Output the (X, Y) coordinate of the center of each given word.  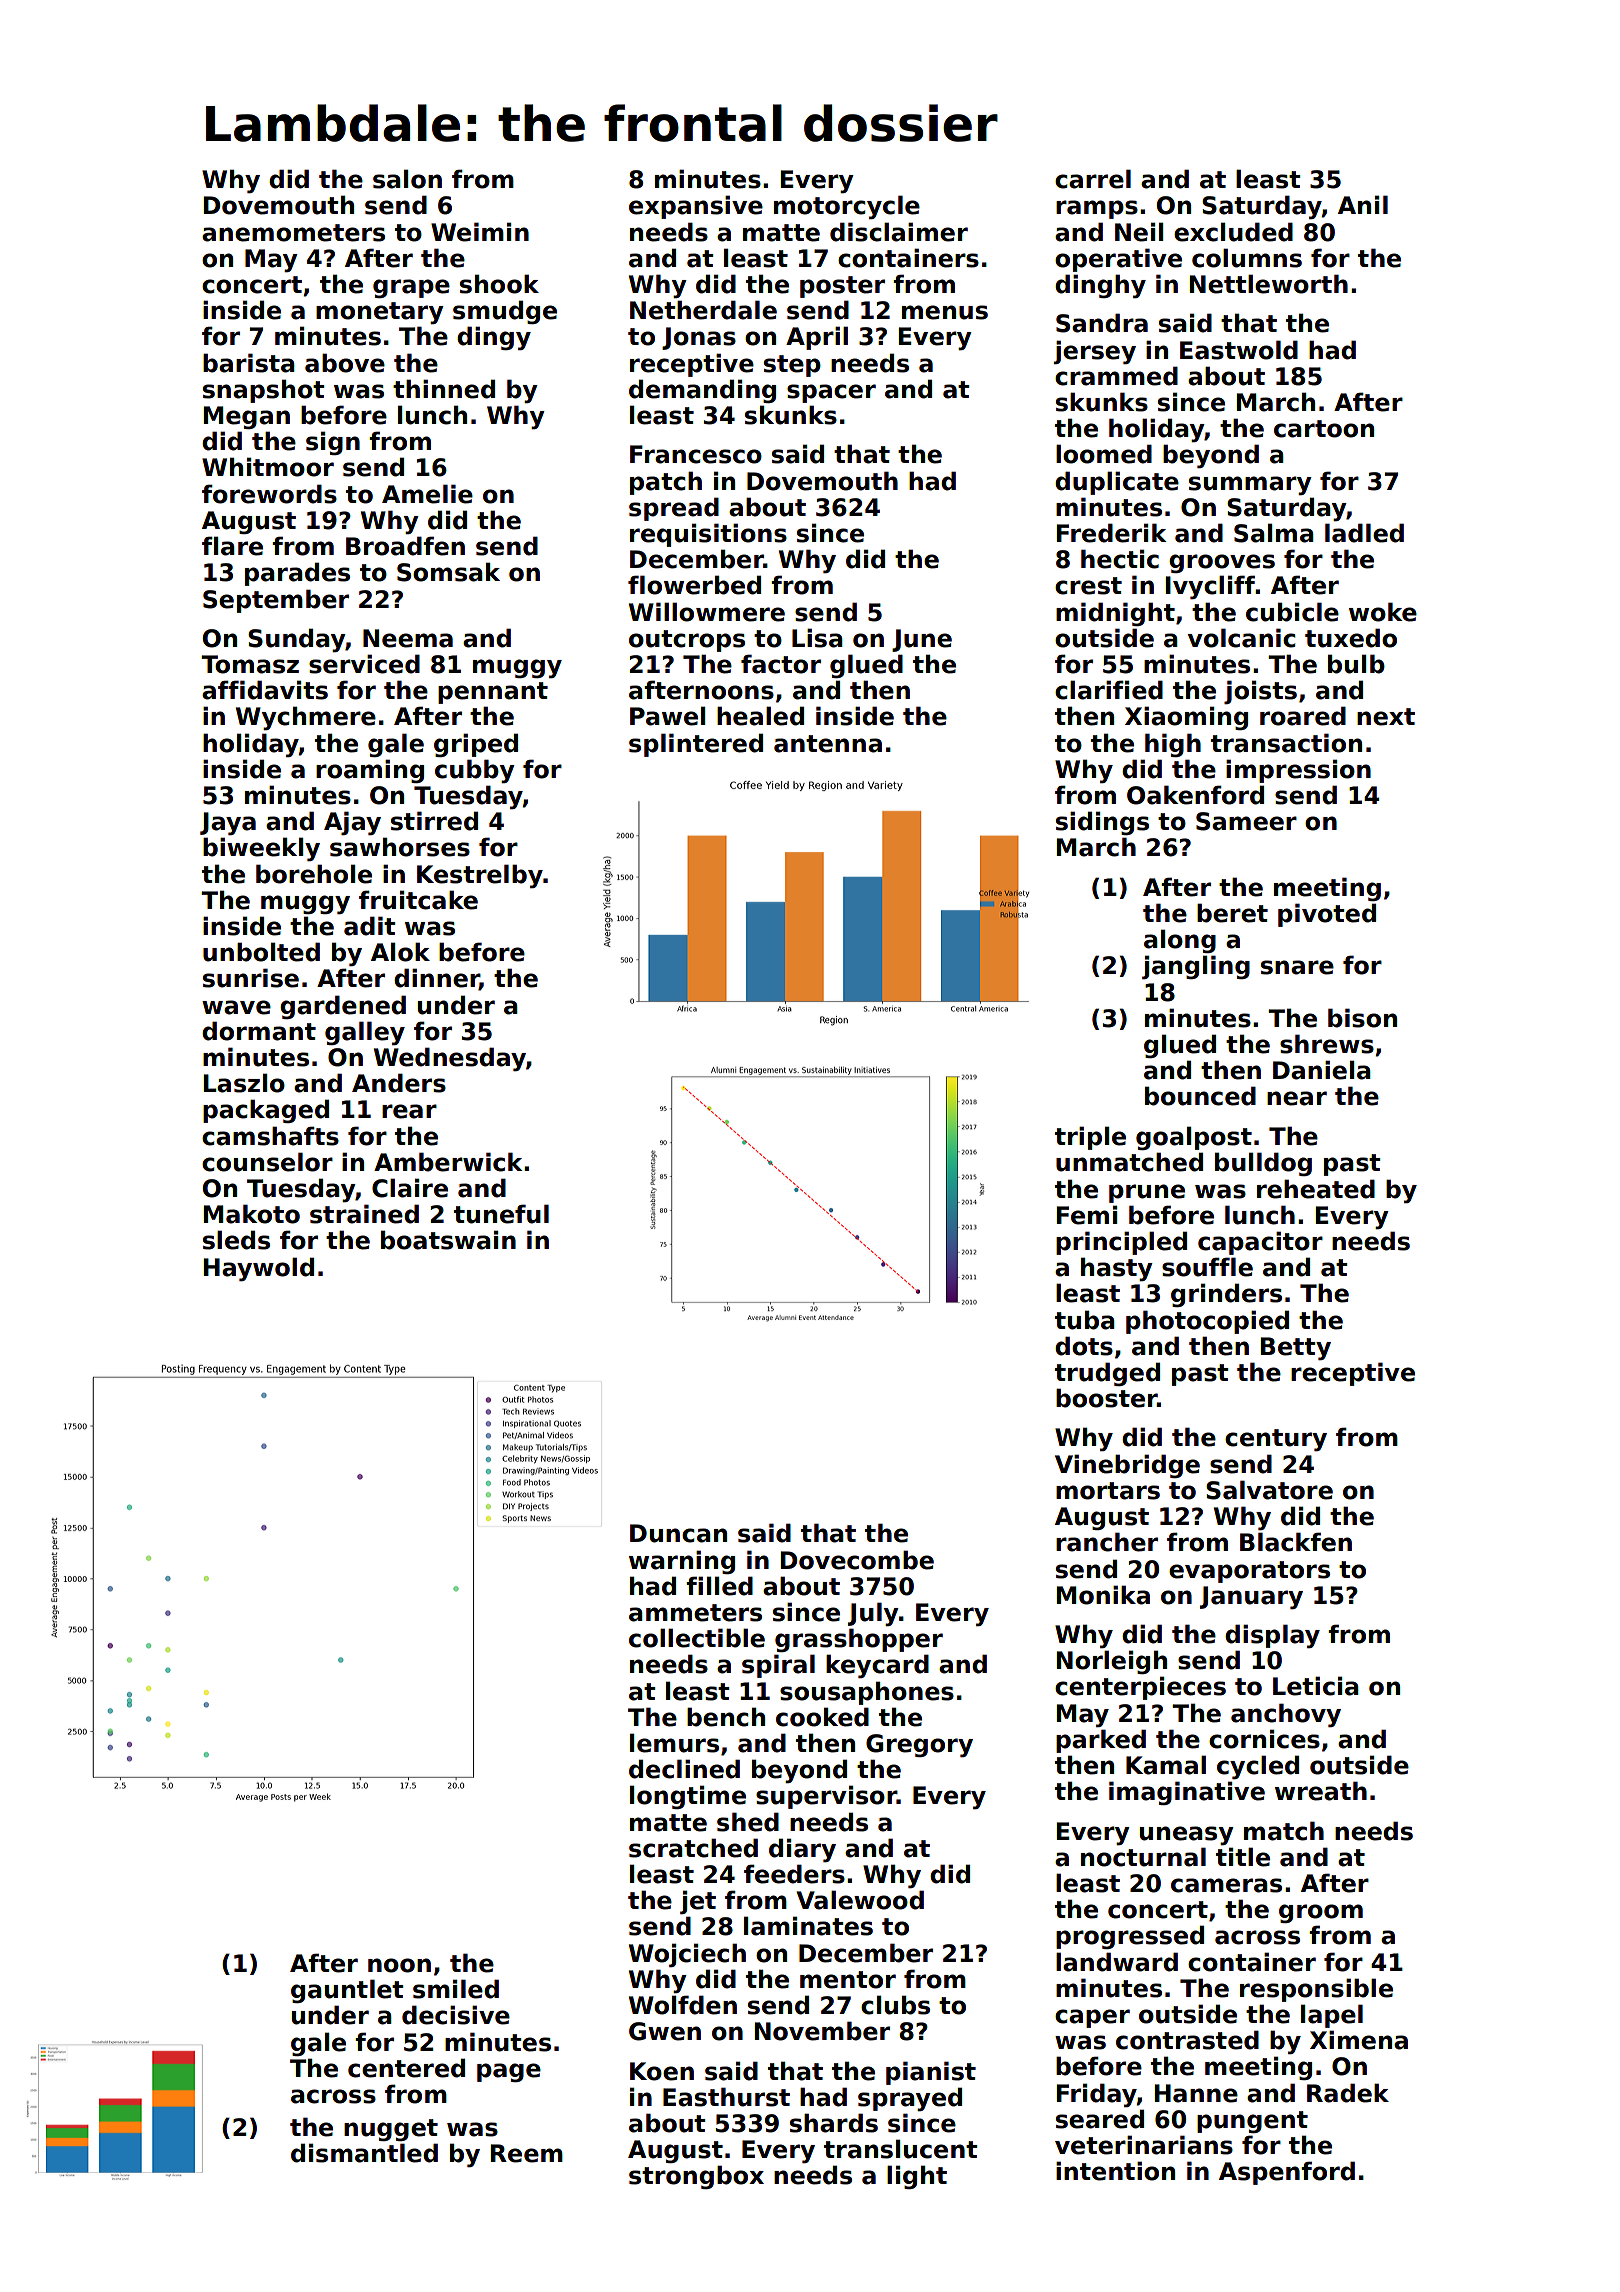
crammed (1116, 376)
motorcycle (847, 207)
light (917, 2177)
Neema (408, 638)
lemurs (674, 1743)
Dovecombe (857, 1560)
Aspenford (1287, 2173)
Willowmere (707, 612)
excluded (1233, 232)
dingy (494, 338)
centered (406, 2068)
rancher (1107, 1542)
